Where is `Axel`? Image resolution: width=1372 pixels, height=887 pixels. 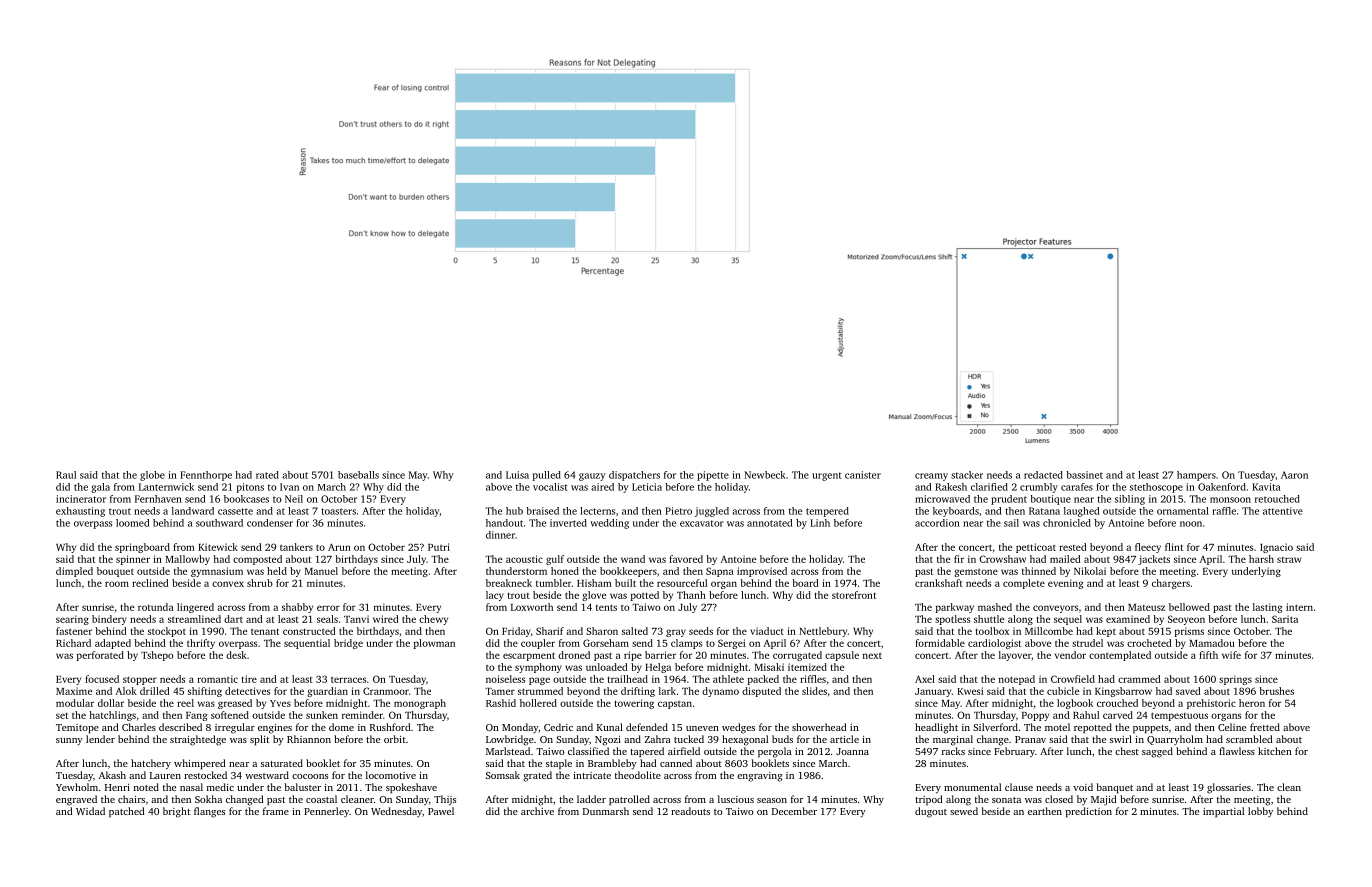 Axel is located at coordinates (925, 679).
